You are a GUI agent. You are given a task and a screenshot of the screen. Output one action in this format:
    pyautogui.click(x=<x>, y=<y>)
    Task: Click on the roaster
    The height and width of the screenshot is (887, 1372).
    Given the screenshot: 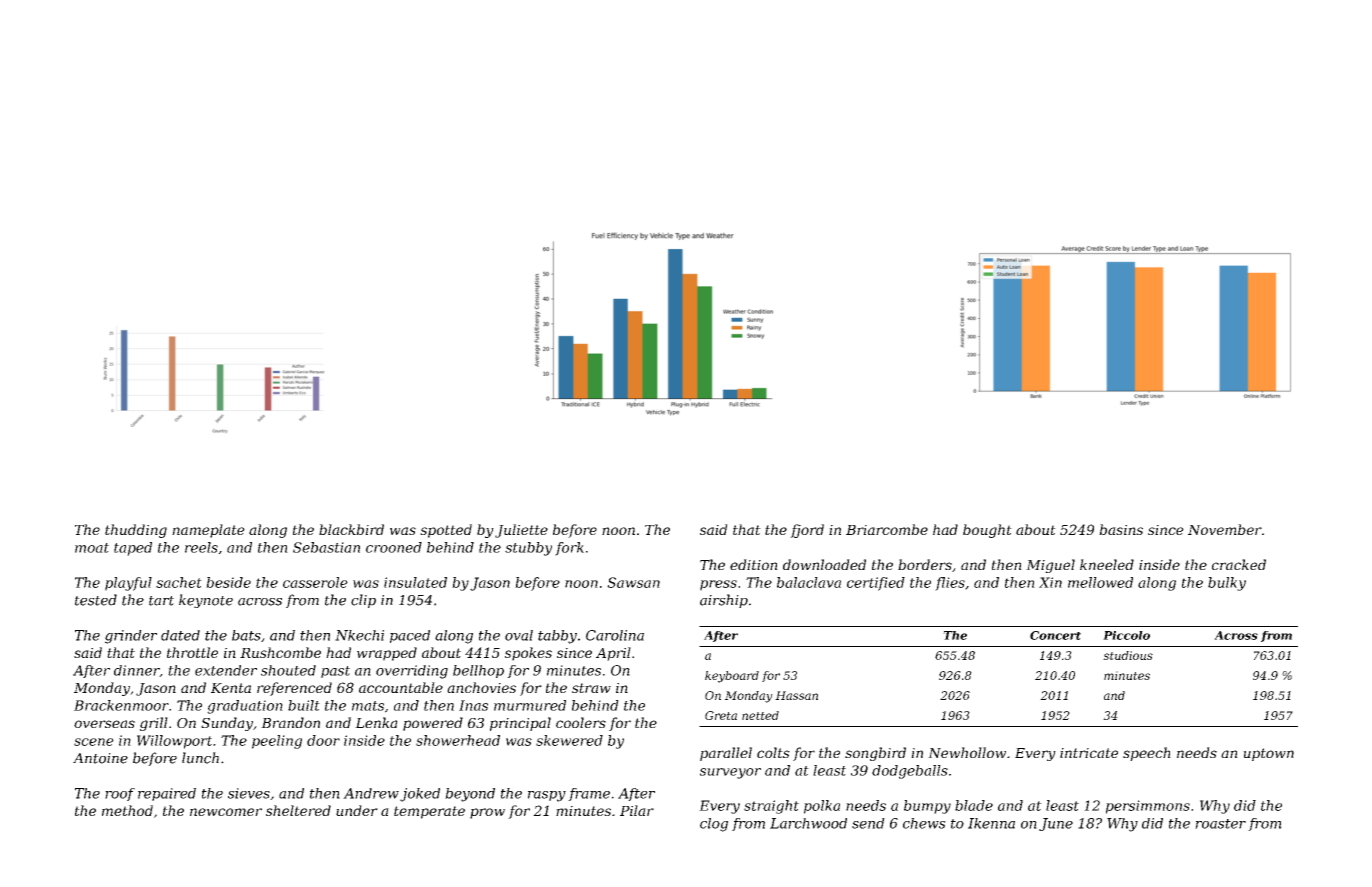 What is the action you would take?
    pyautogui.click(x=1220, y=824)
